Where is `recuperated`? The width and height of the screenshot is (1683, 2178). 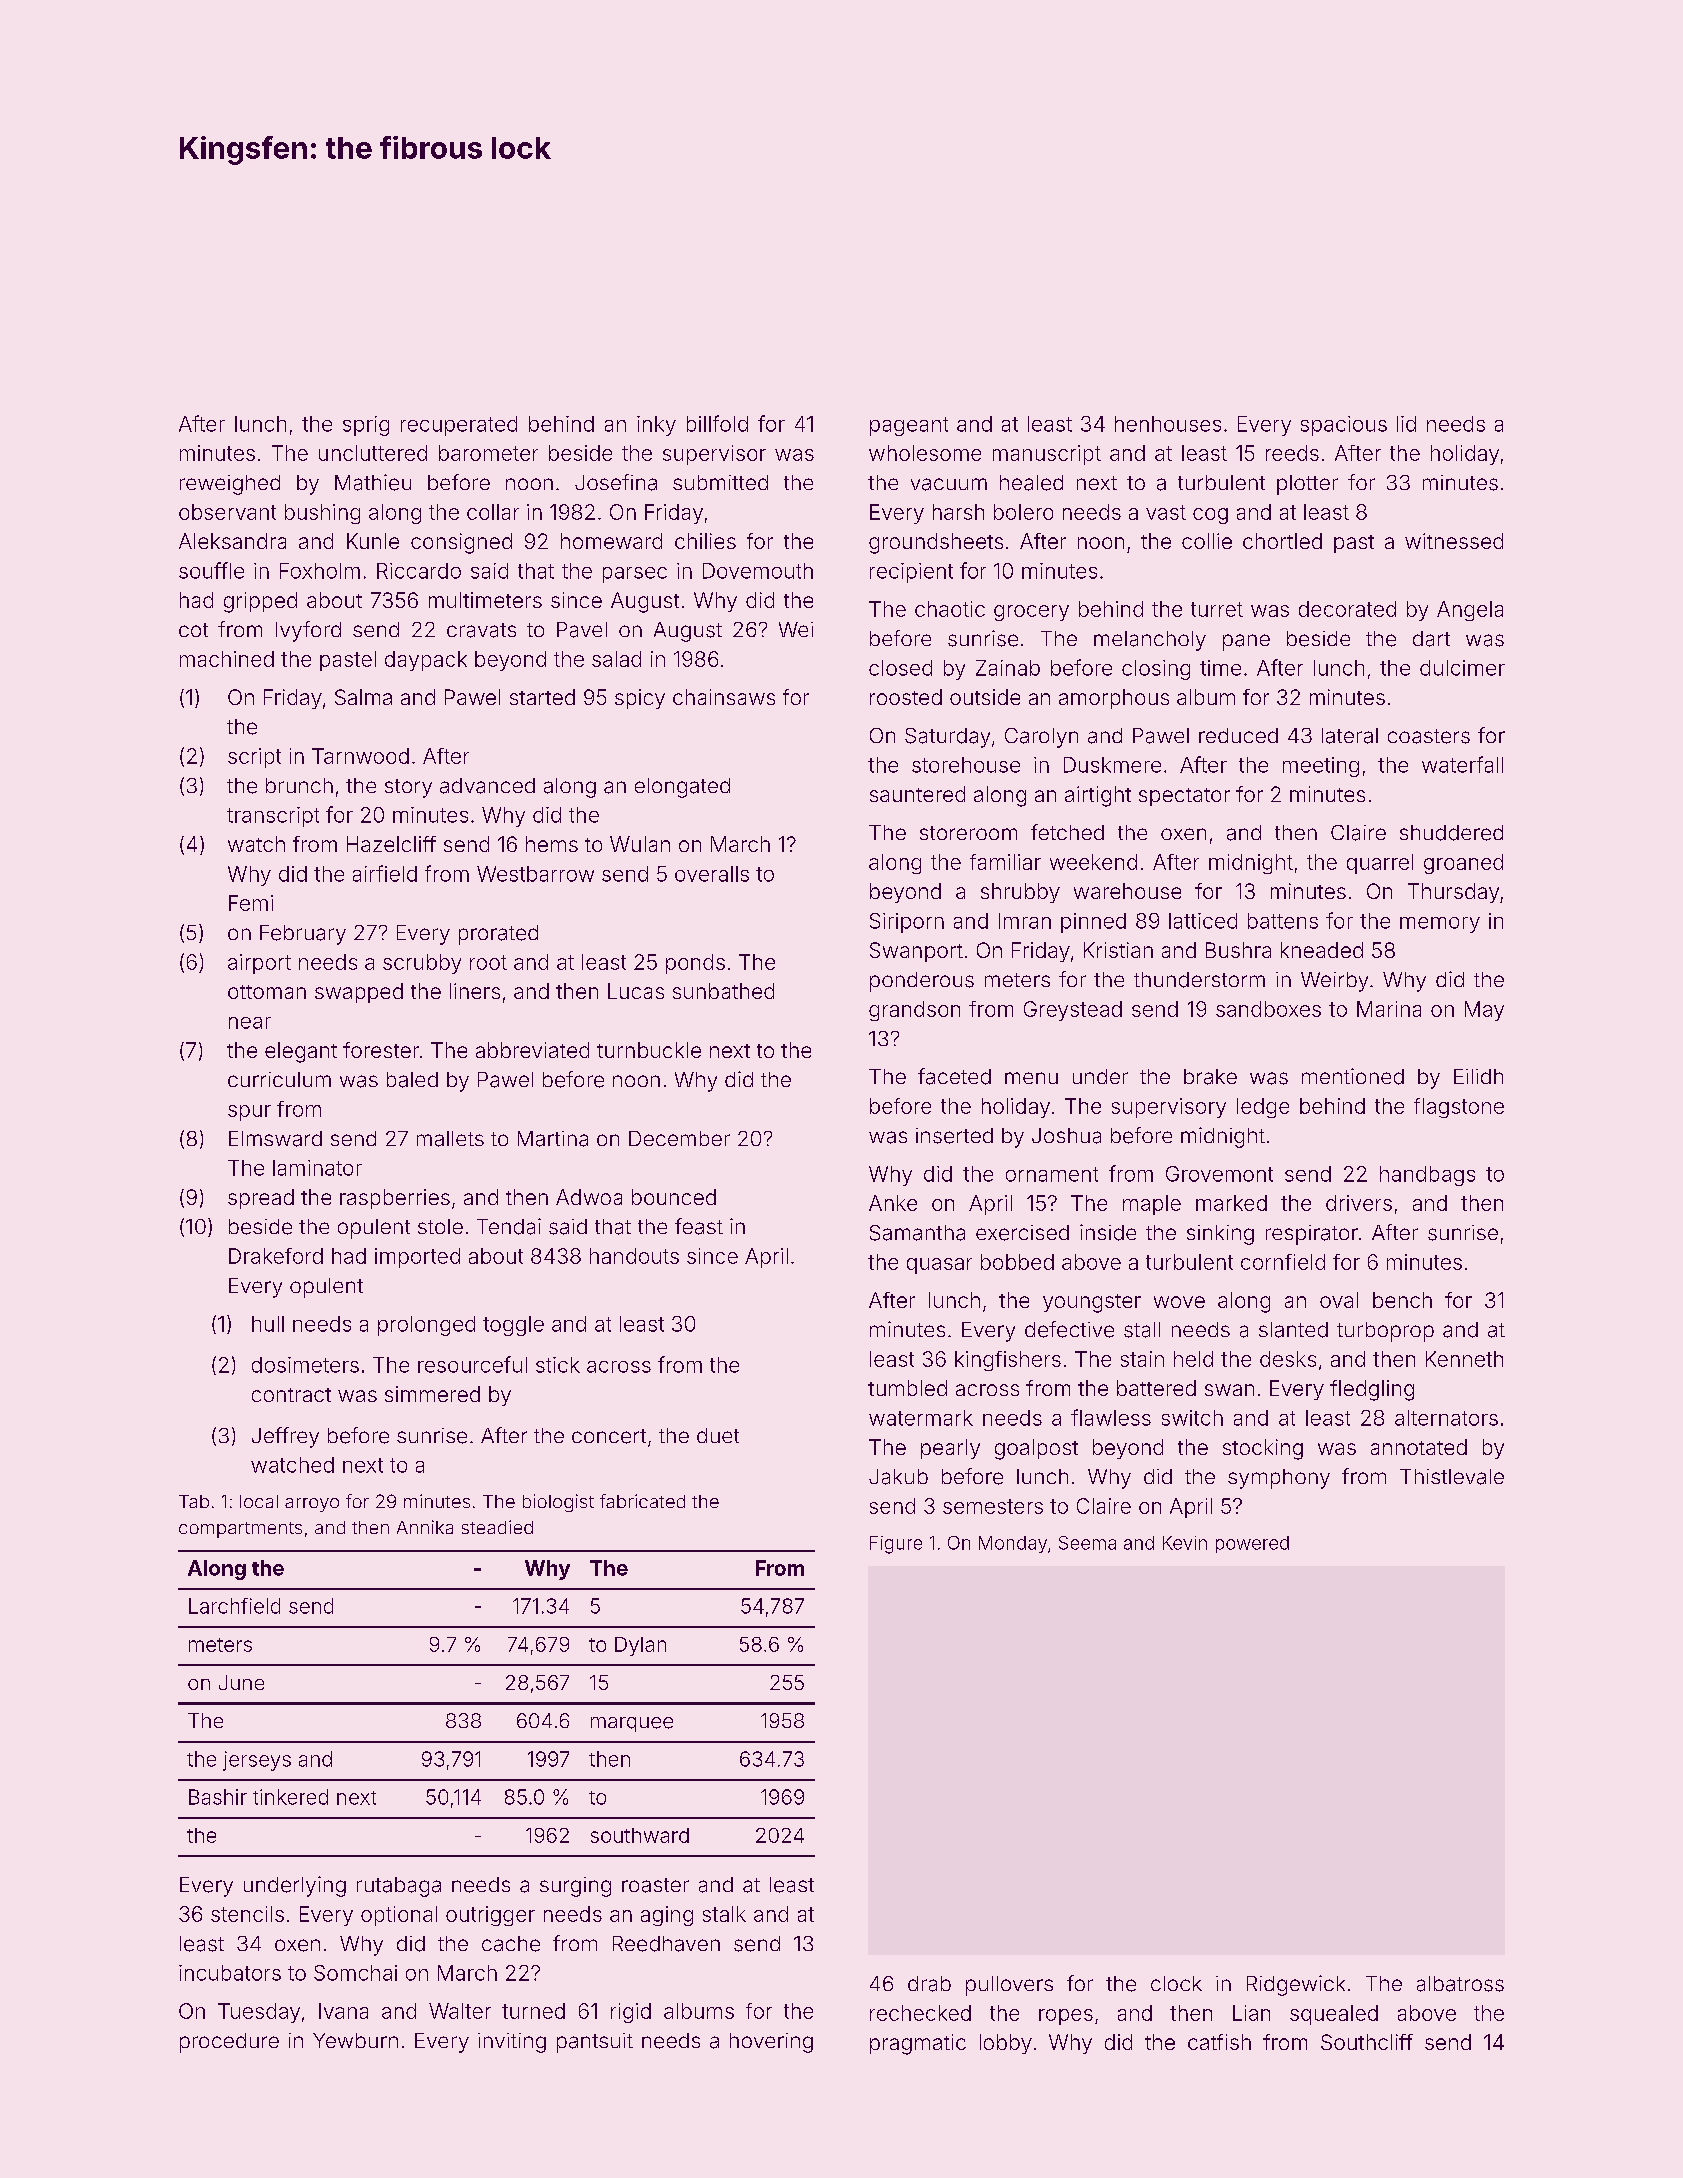 recuperated is located at coordinates (459, 426).
